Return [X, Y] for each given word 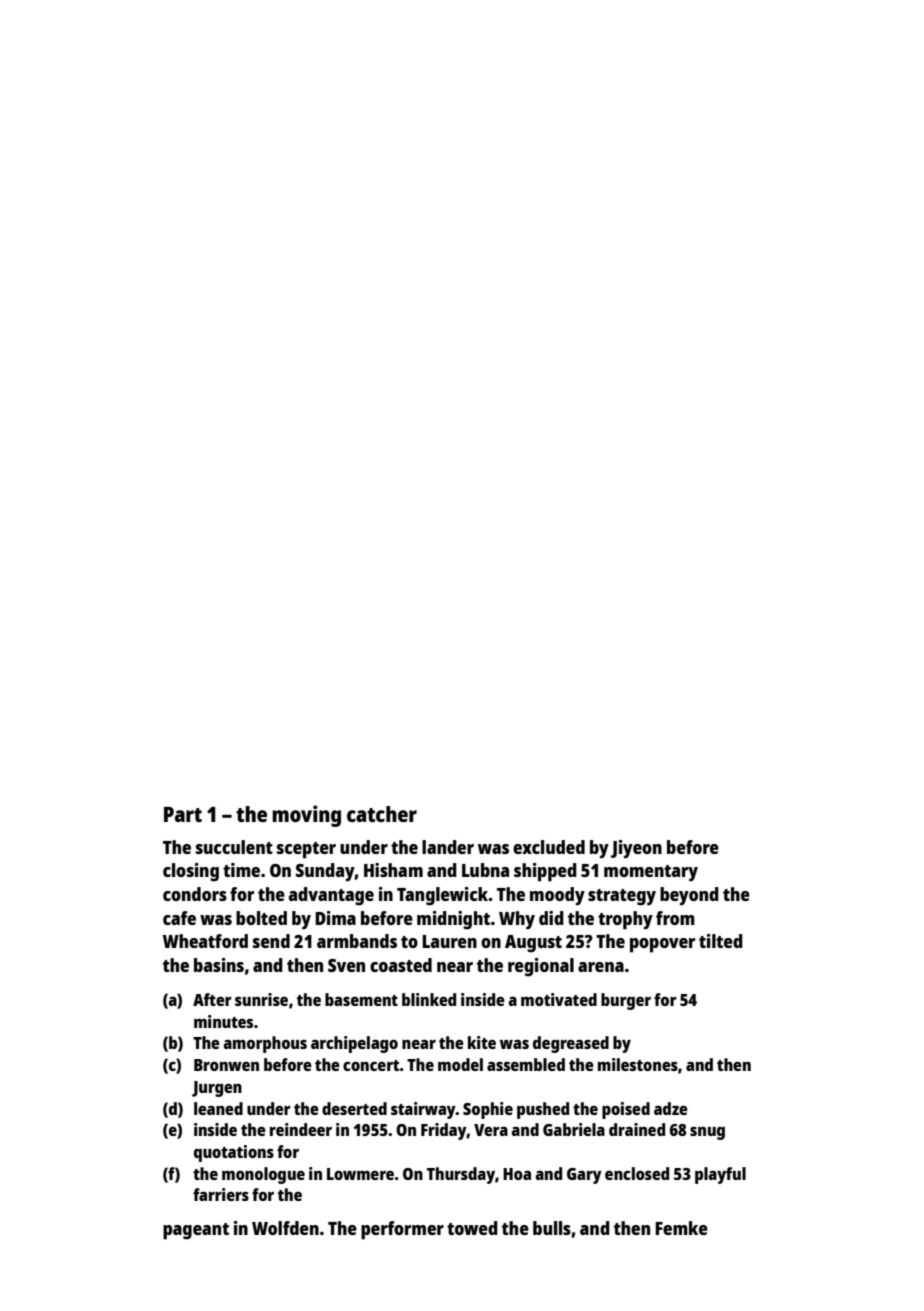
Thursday [461, 1175]
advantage [331, 896]
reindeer [301, 1129]
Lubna [485, 870]
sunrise [261, 999]
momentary [651, 873]
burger [626, 1001]
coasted [401, 965]
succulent [234, 847]
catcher [382, 814]
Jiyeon [636, 849]
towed [472, 1228]
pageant [196, 1231]
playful [720, 1175]
